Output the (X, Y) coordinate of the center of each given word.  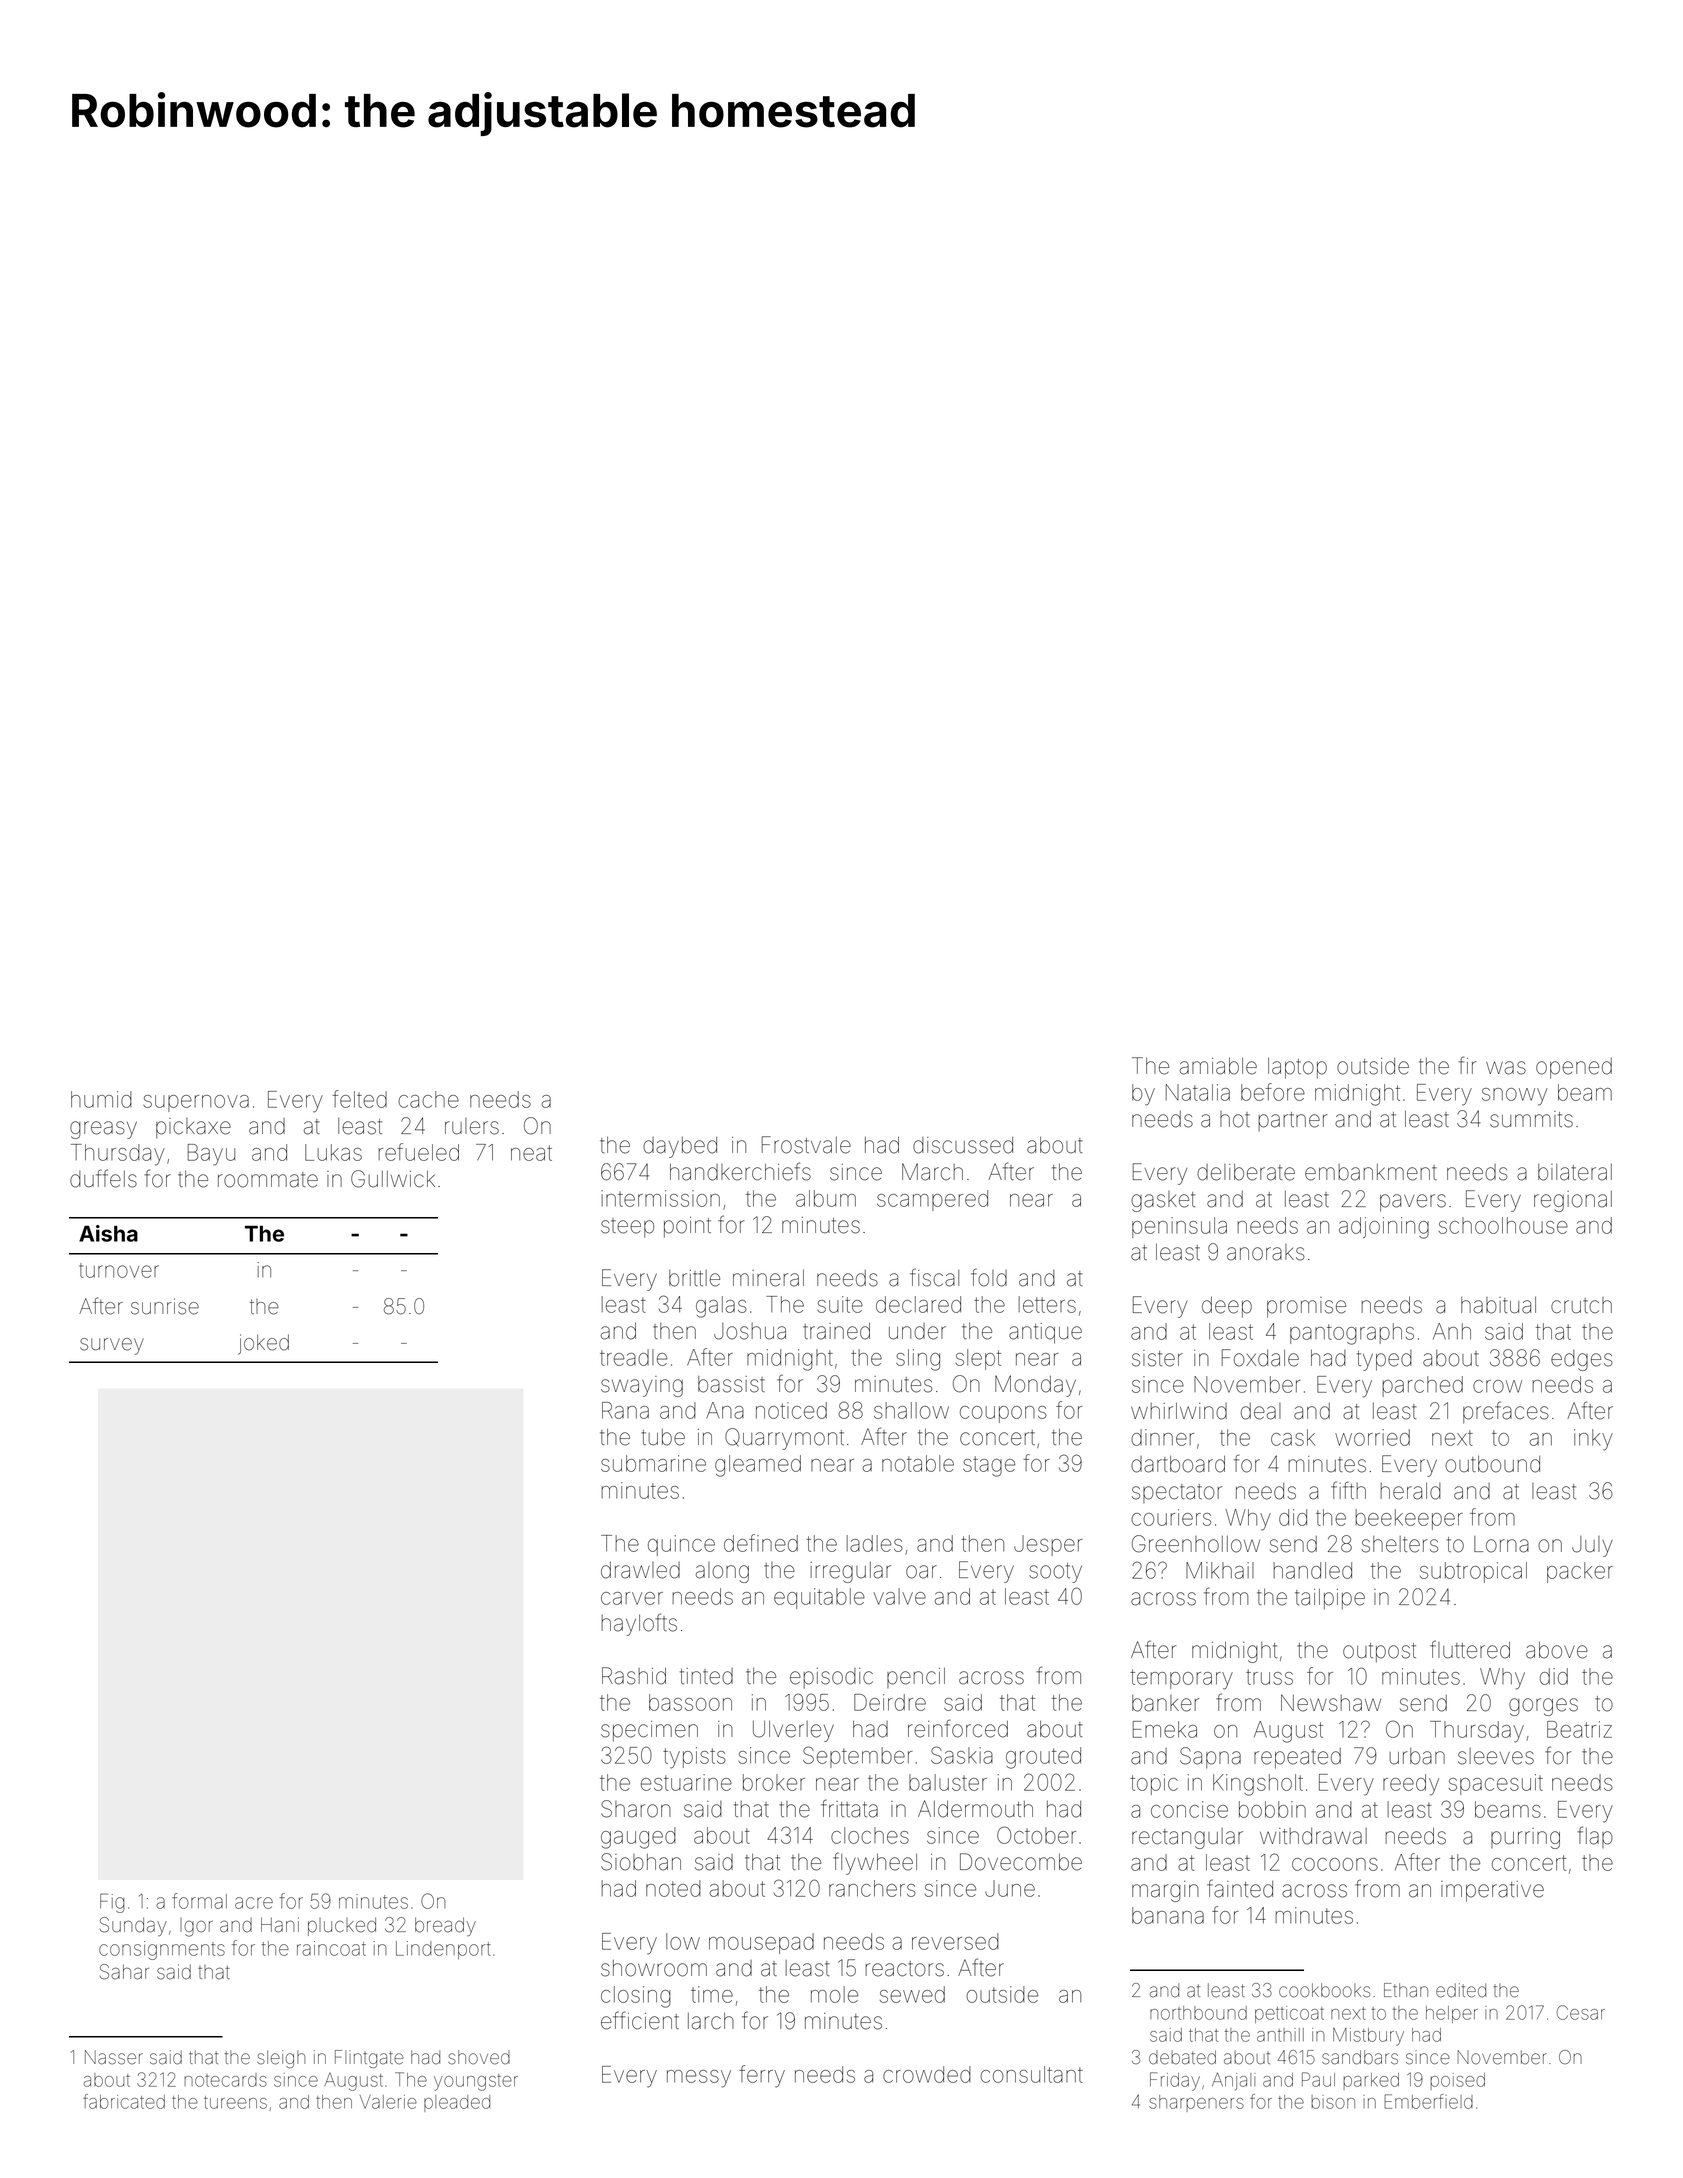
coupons (1003, 1414)
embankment (1371, 1172)
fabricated (124, 2101)
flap (1595, 1837)
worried (1372, 1437)
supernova (196, 1103)
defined (761, 1543)
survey (112, 1346)
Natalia (1198, 1092)
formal (199, 1901)
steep (627, 1228)
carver (632, 1598)
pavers (1413, 1203)
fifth (1348, 1490)
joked (263, 1344)
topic (1154, 1784)
